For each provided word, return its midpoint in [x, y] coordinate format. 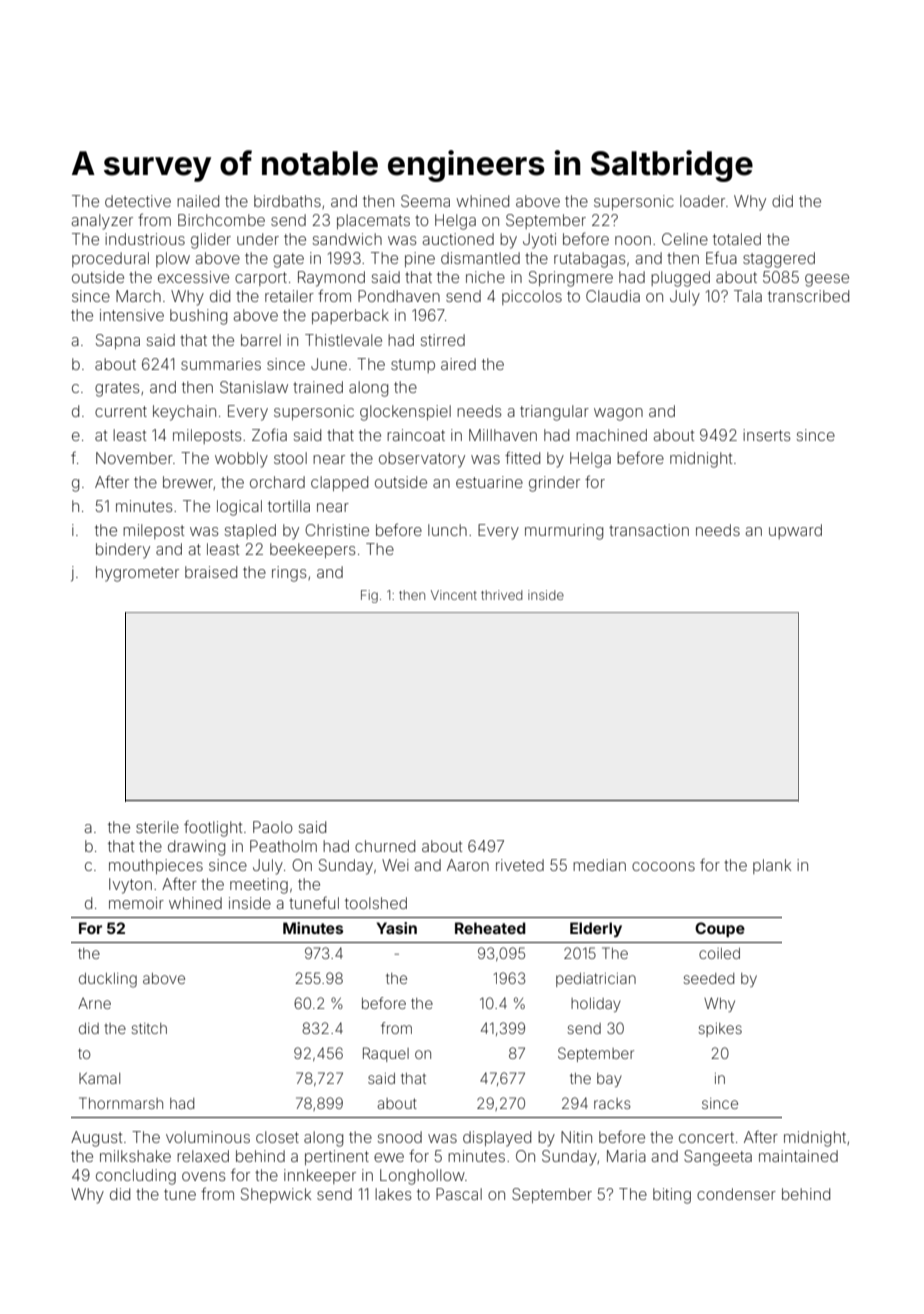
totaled [737, 239]
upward [795, 531]
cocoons [663, 866]
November [134, 458]
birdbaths [287, 201]
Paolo [273, 827]
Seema [425, 201]
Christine [337, 530]
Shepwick [276, 1195]
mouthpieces [156, 866]
